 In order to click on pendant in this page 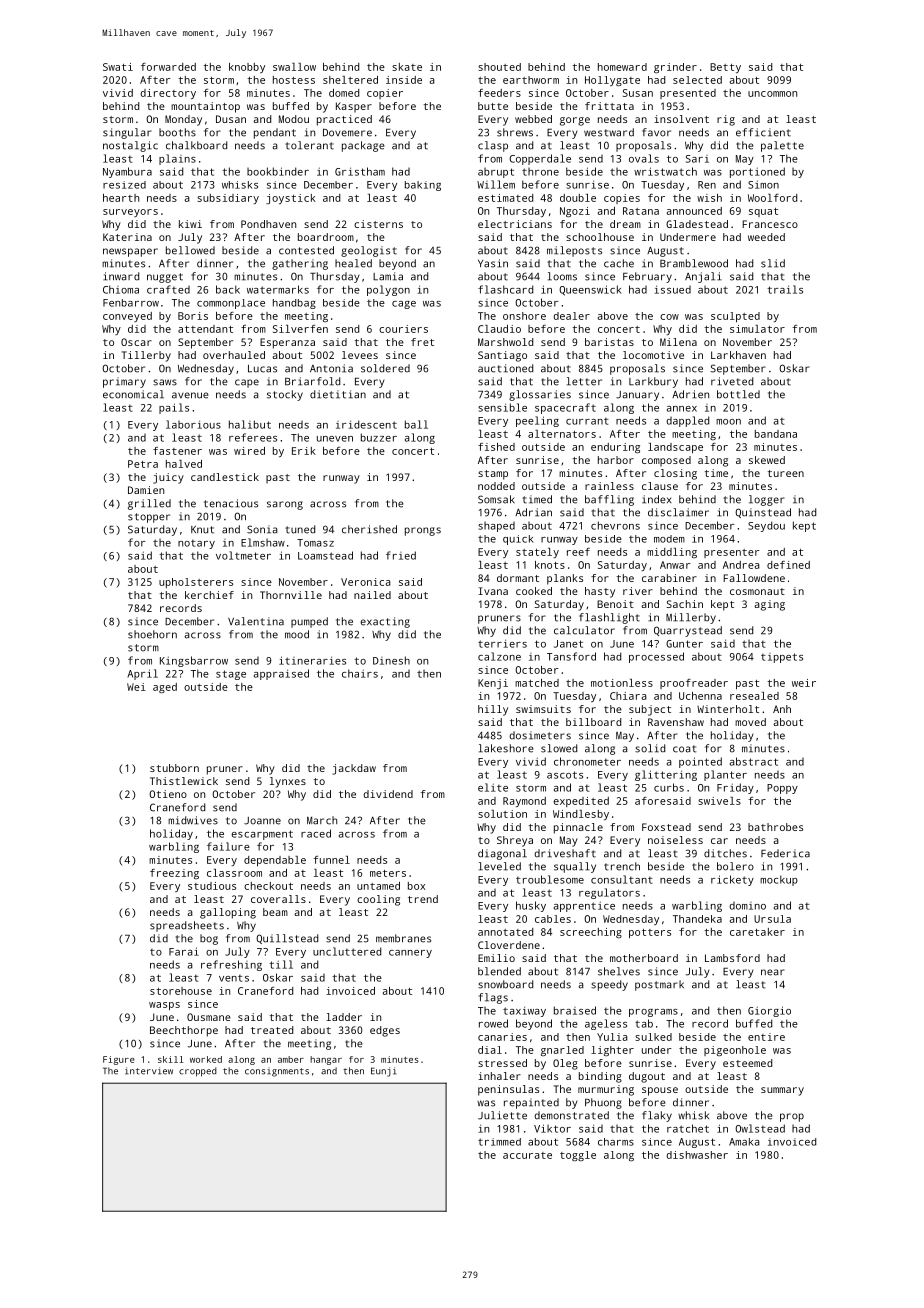, I will do `click(275, 133)`.
